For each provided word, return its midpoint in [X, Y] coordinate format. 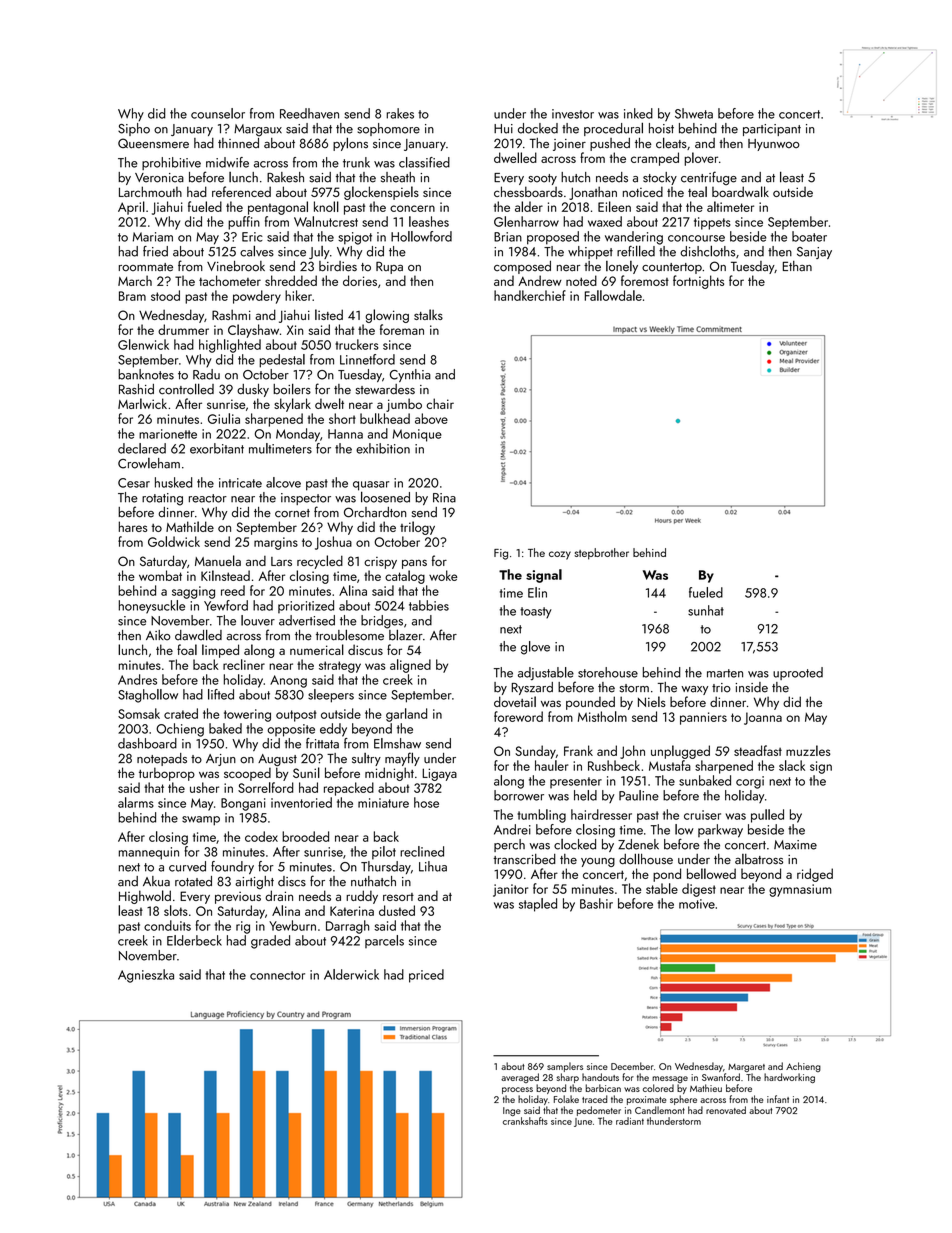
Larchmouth [150, 191]
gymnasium [800, 890]
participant [772, 130]
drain [279, 895]
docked [538, 128]
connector [277, 975]
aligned [410, 666]
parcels [384, 941]
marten [725, 673]
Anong [288, 681]
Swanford [721, 1077]
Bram [132, 296]
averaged [520, 1078]
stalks [428, 314]
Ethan [797, 266]
